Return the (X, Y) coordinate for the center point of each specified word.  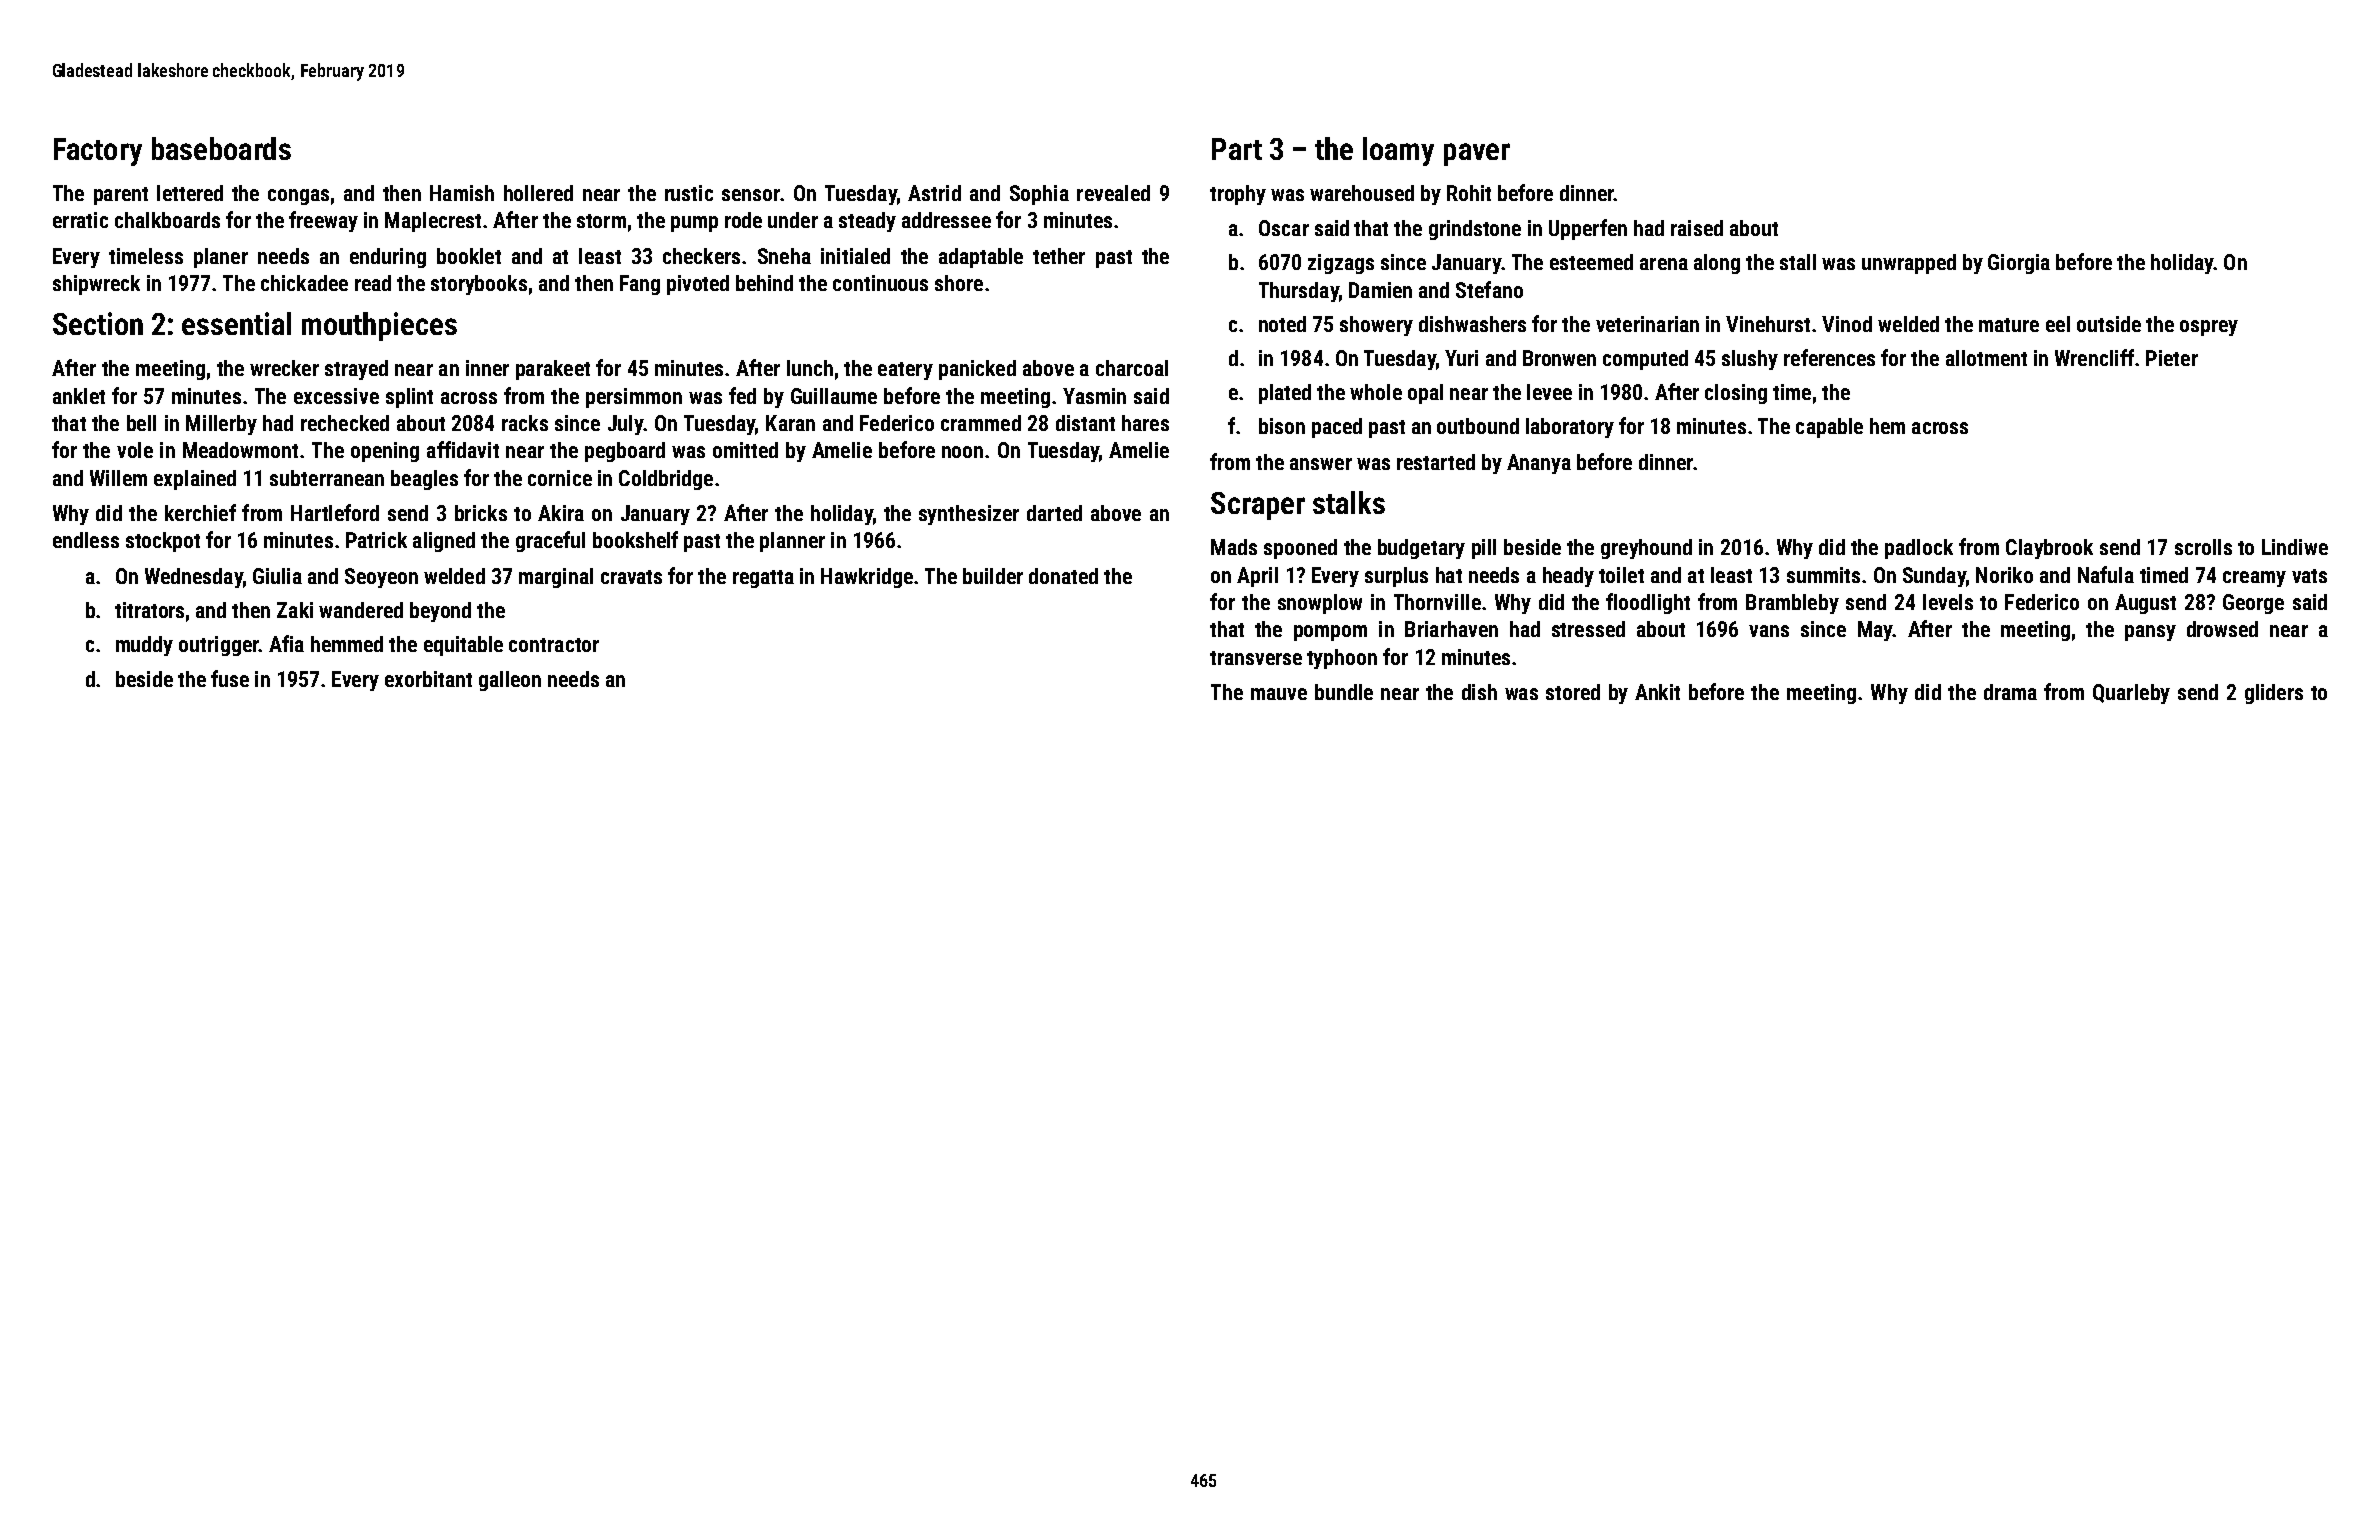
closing (1736, 394)
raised (1697, 228)
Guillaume (834, 396)
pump (694, 224)
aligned (444, 542)
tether (1059, 256)
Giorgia (2019, 264)
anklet (79, 396)
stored (1573, 692)
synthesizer (969, 515)
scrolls (2203, 547)
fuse (230, 678)
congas (298, 197)
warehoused (1362, 193)
